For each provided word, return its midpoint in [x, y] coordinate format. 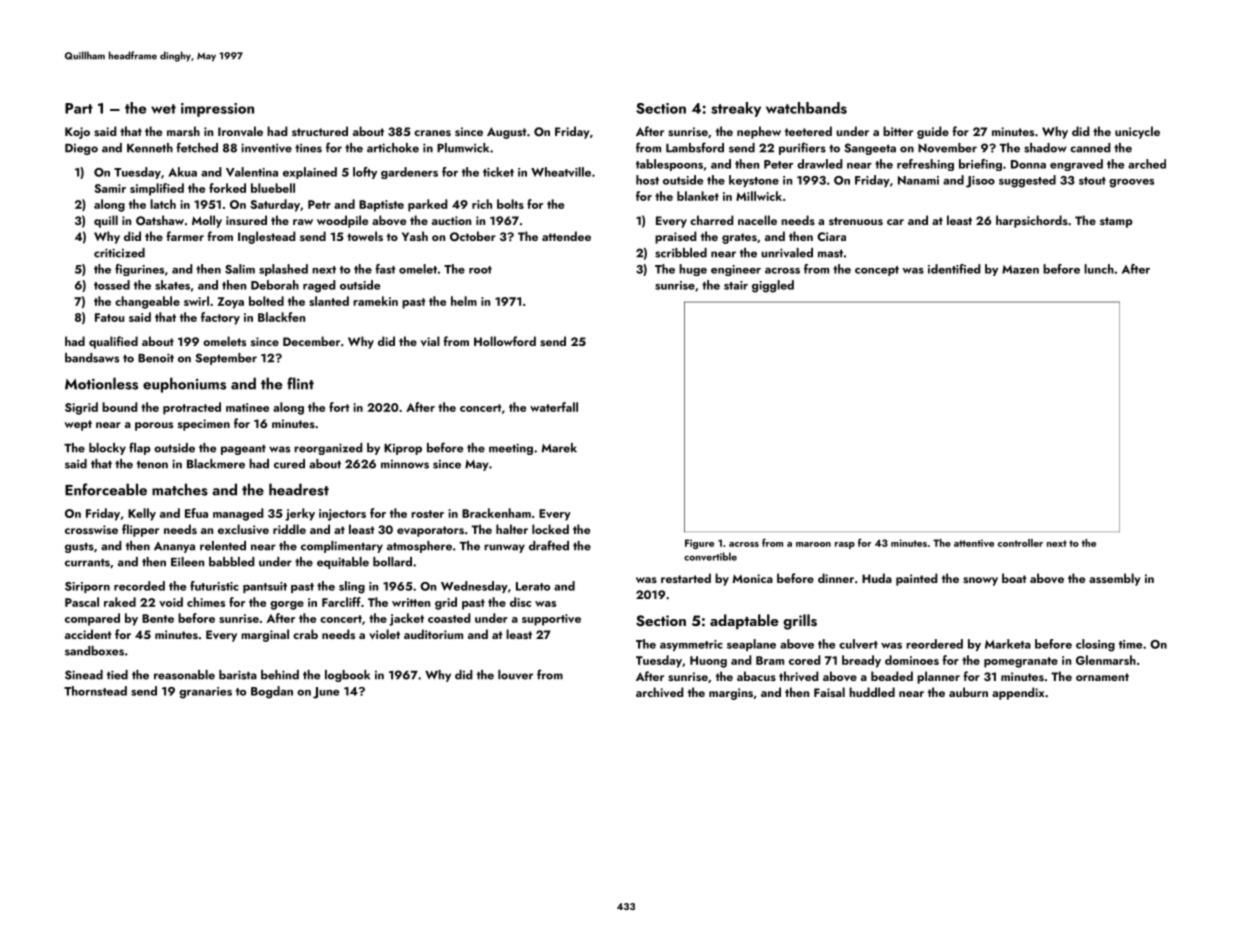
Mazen [1020, 269]
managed [238, 514]
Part [79, 108]
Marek [559, 448]
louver [515, 675]
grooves [1131, 183]
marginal [265, 635]
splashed [283, 270]
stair [736, 285]
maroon [813, 544]
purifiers [802, 148]
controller [1020, 543]
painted [917, 579]
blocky [107, 449]
